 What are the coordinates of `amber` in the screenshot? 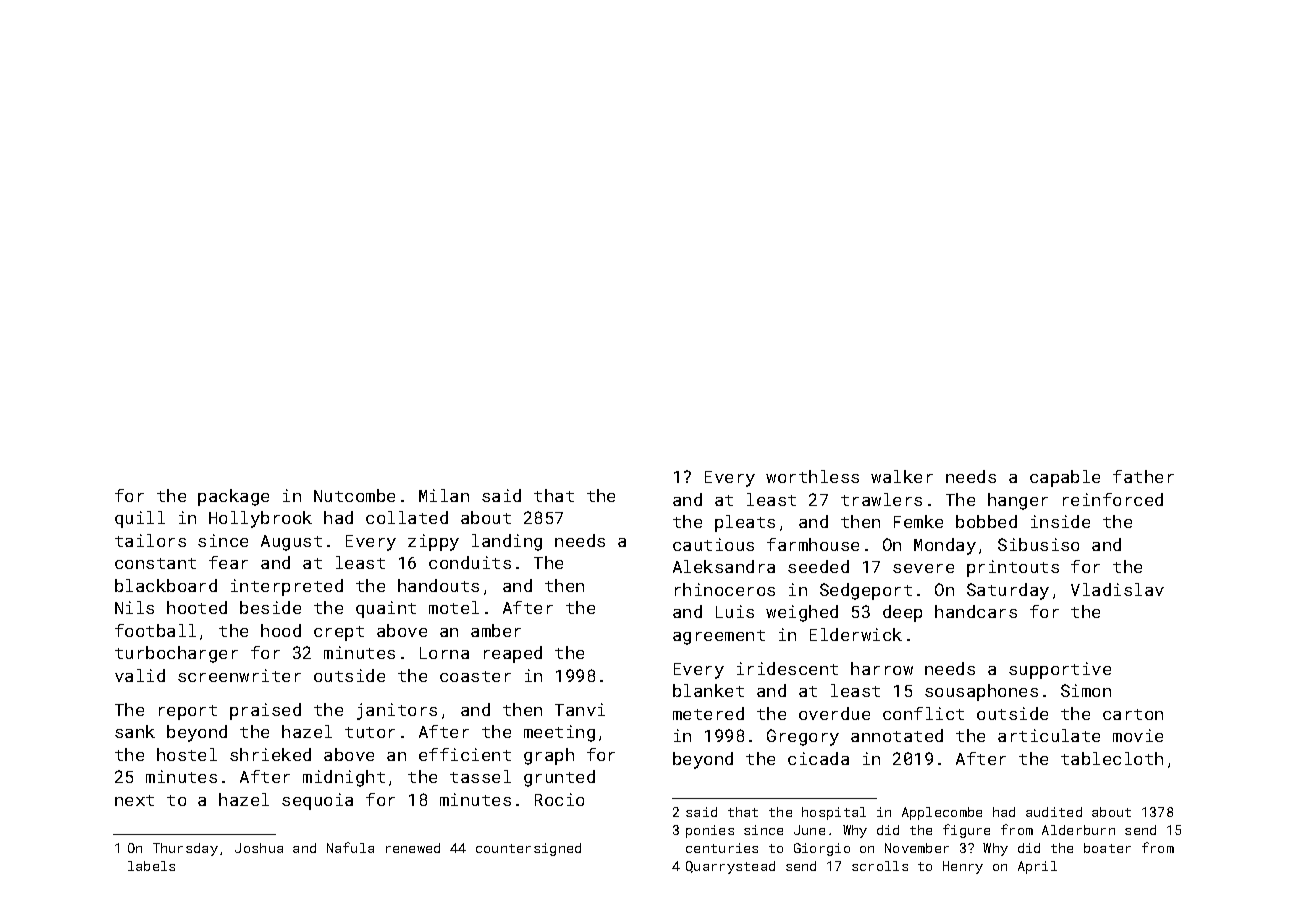 It's located at (496, 630).
